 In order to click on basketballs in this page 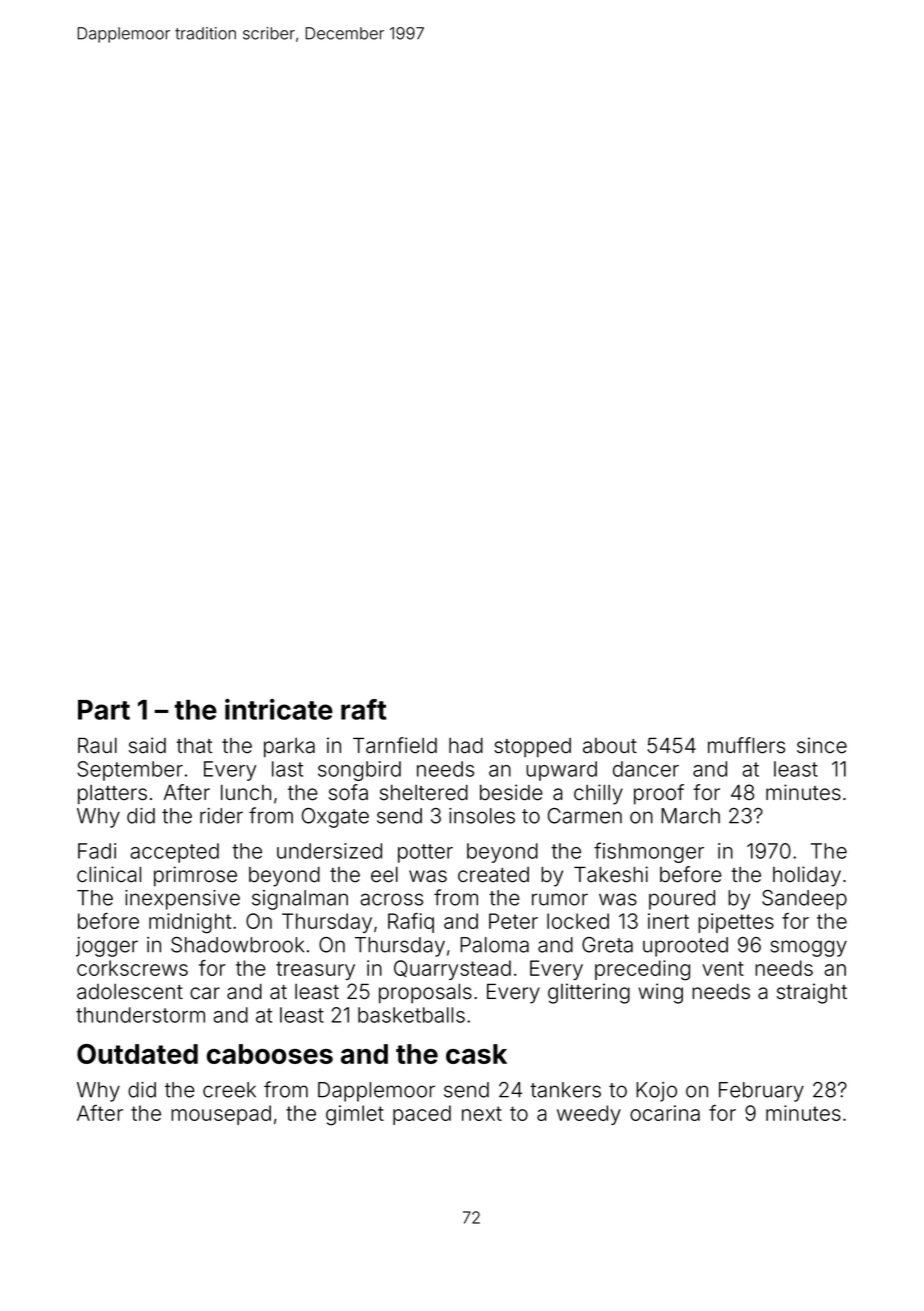, I will do `click(411, 1015)`.
